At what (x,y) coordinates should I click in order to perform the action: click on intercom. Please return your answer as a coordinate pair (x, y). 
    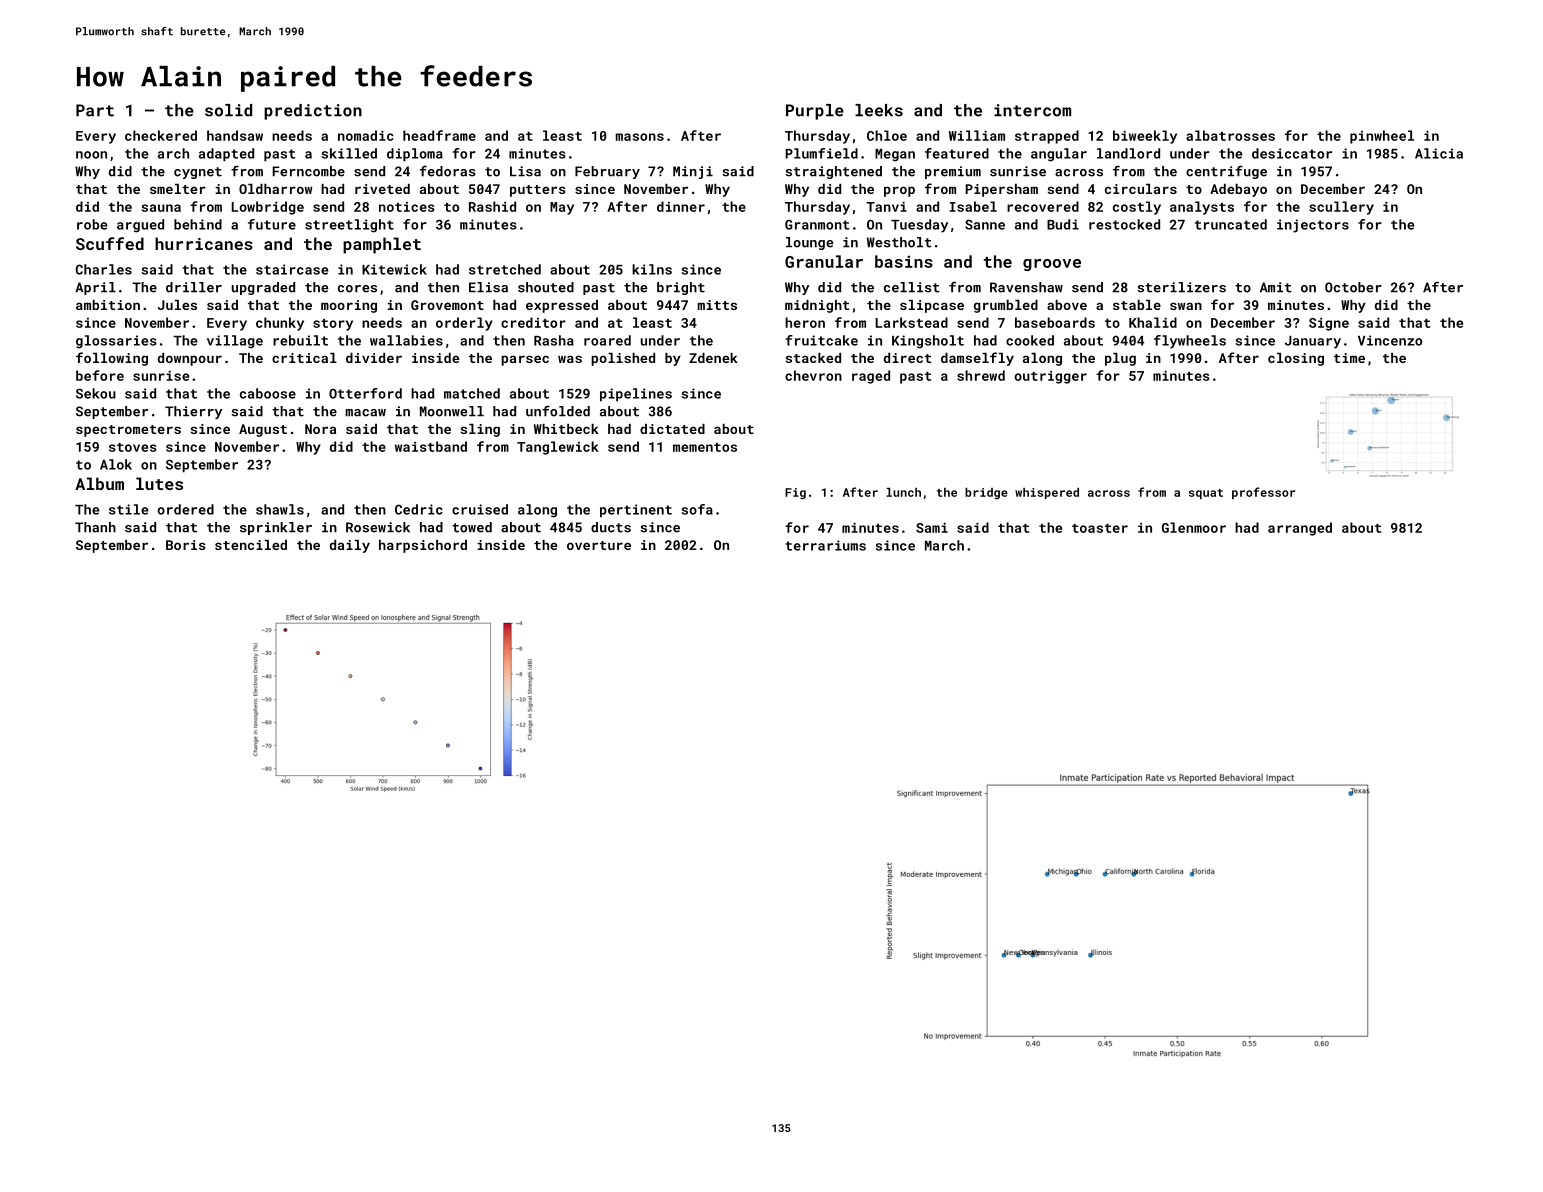
    Looking at the image, I should click on (1032, 110).
